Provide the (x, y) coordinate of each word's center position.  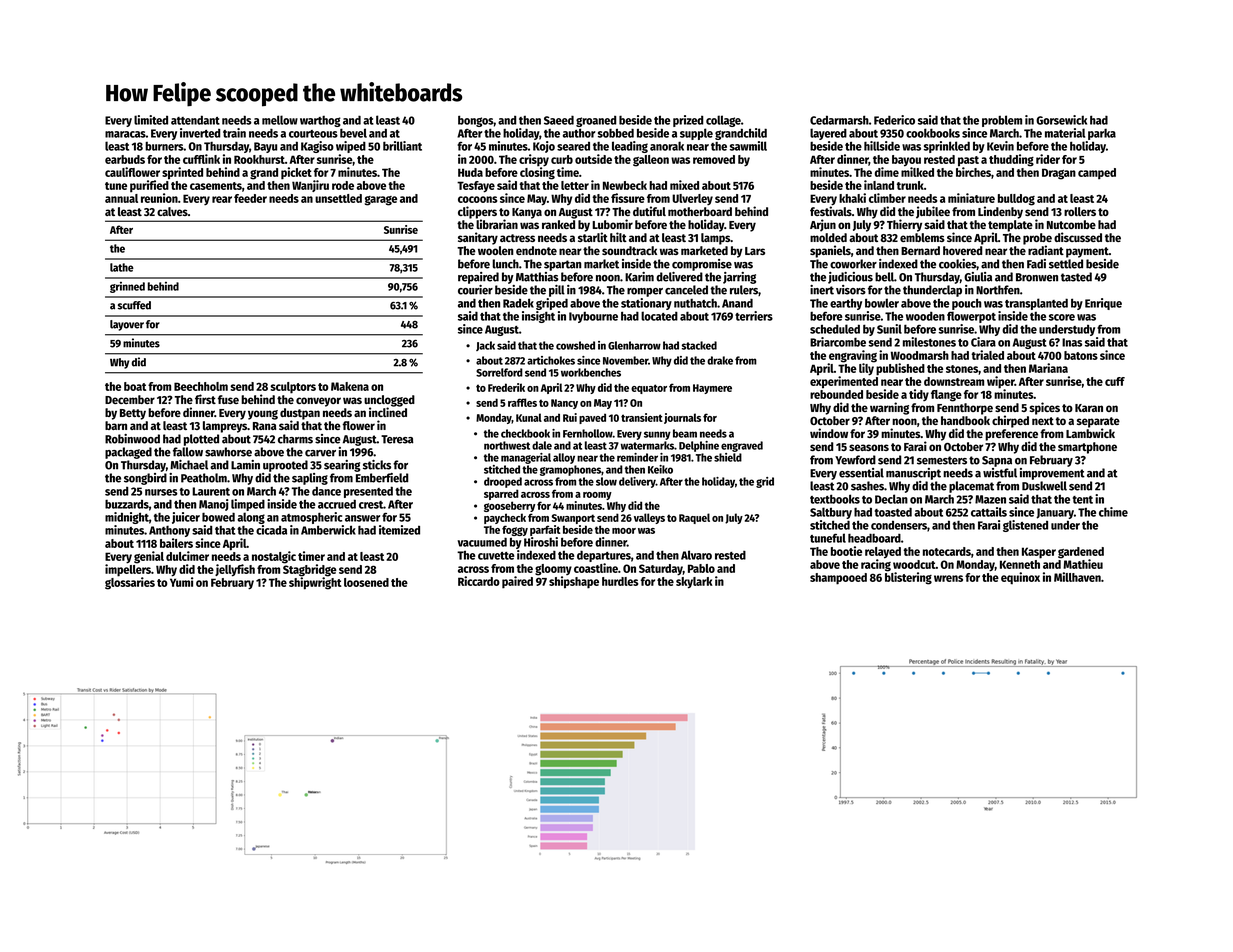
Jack (485, 346)
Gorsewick (1061, 120)
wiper (1001, 382)
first (205, 399)
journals (682, 418)
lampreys (225, 427)
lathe (122, 267)
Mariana (1048, 368)
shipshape (574, 582)
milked (917, 172)
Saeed (559, 120)
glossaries (130, 583)
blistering (908, 578)
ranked (558, 224)
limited (151, 120)
